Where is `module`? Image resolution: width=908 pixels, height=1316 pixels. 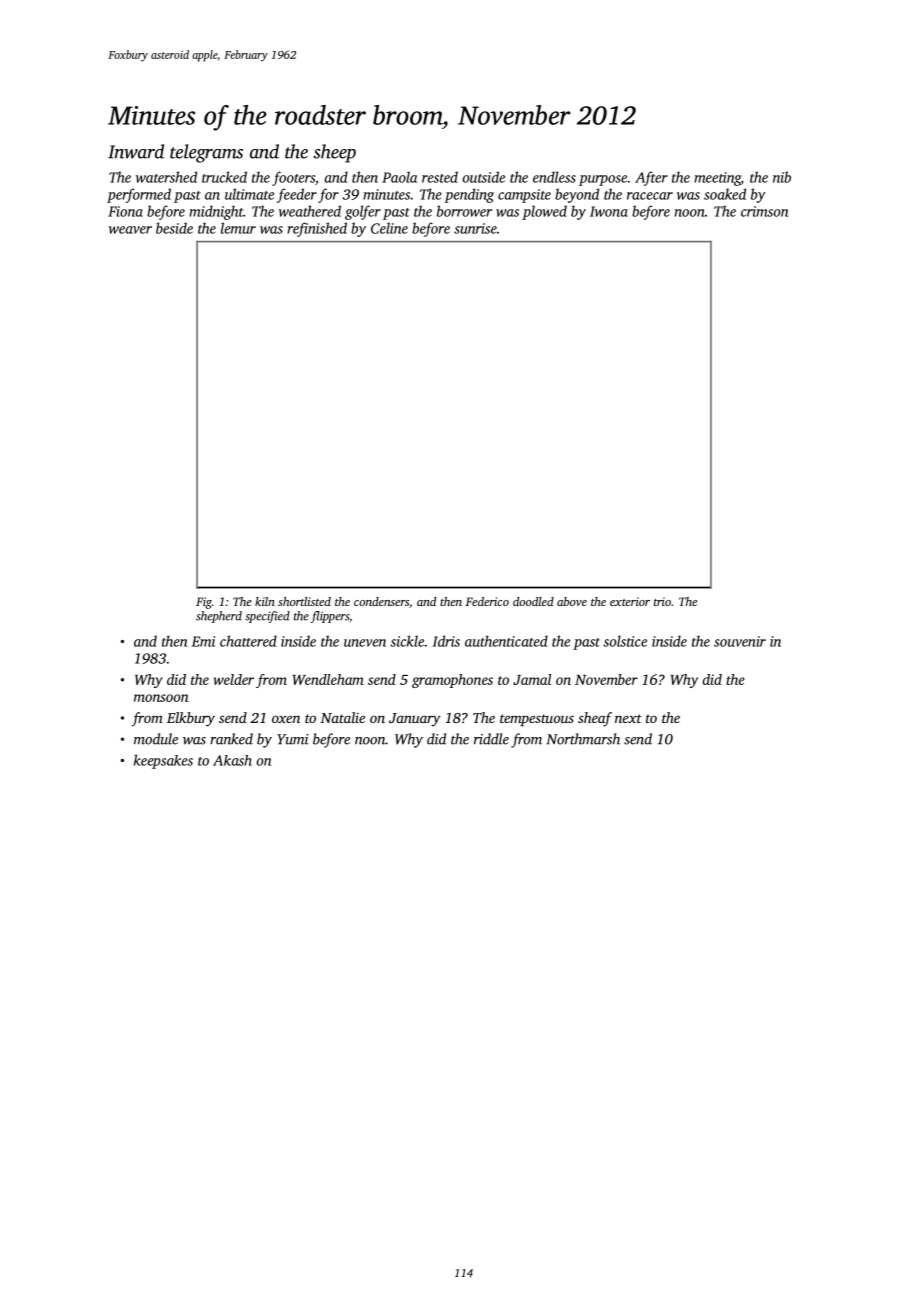
module is located at coordinates (156, 739).
